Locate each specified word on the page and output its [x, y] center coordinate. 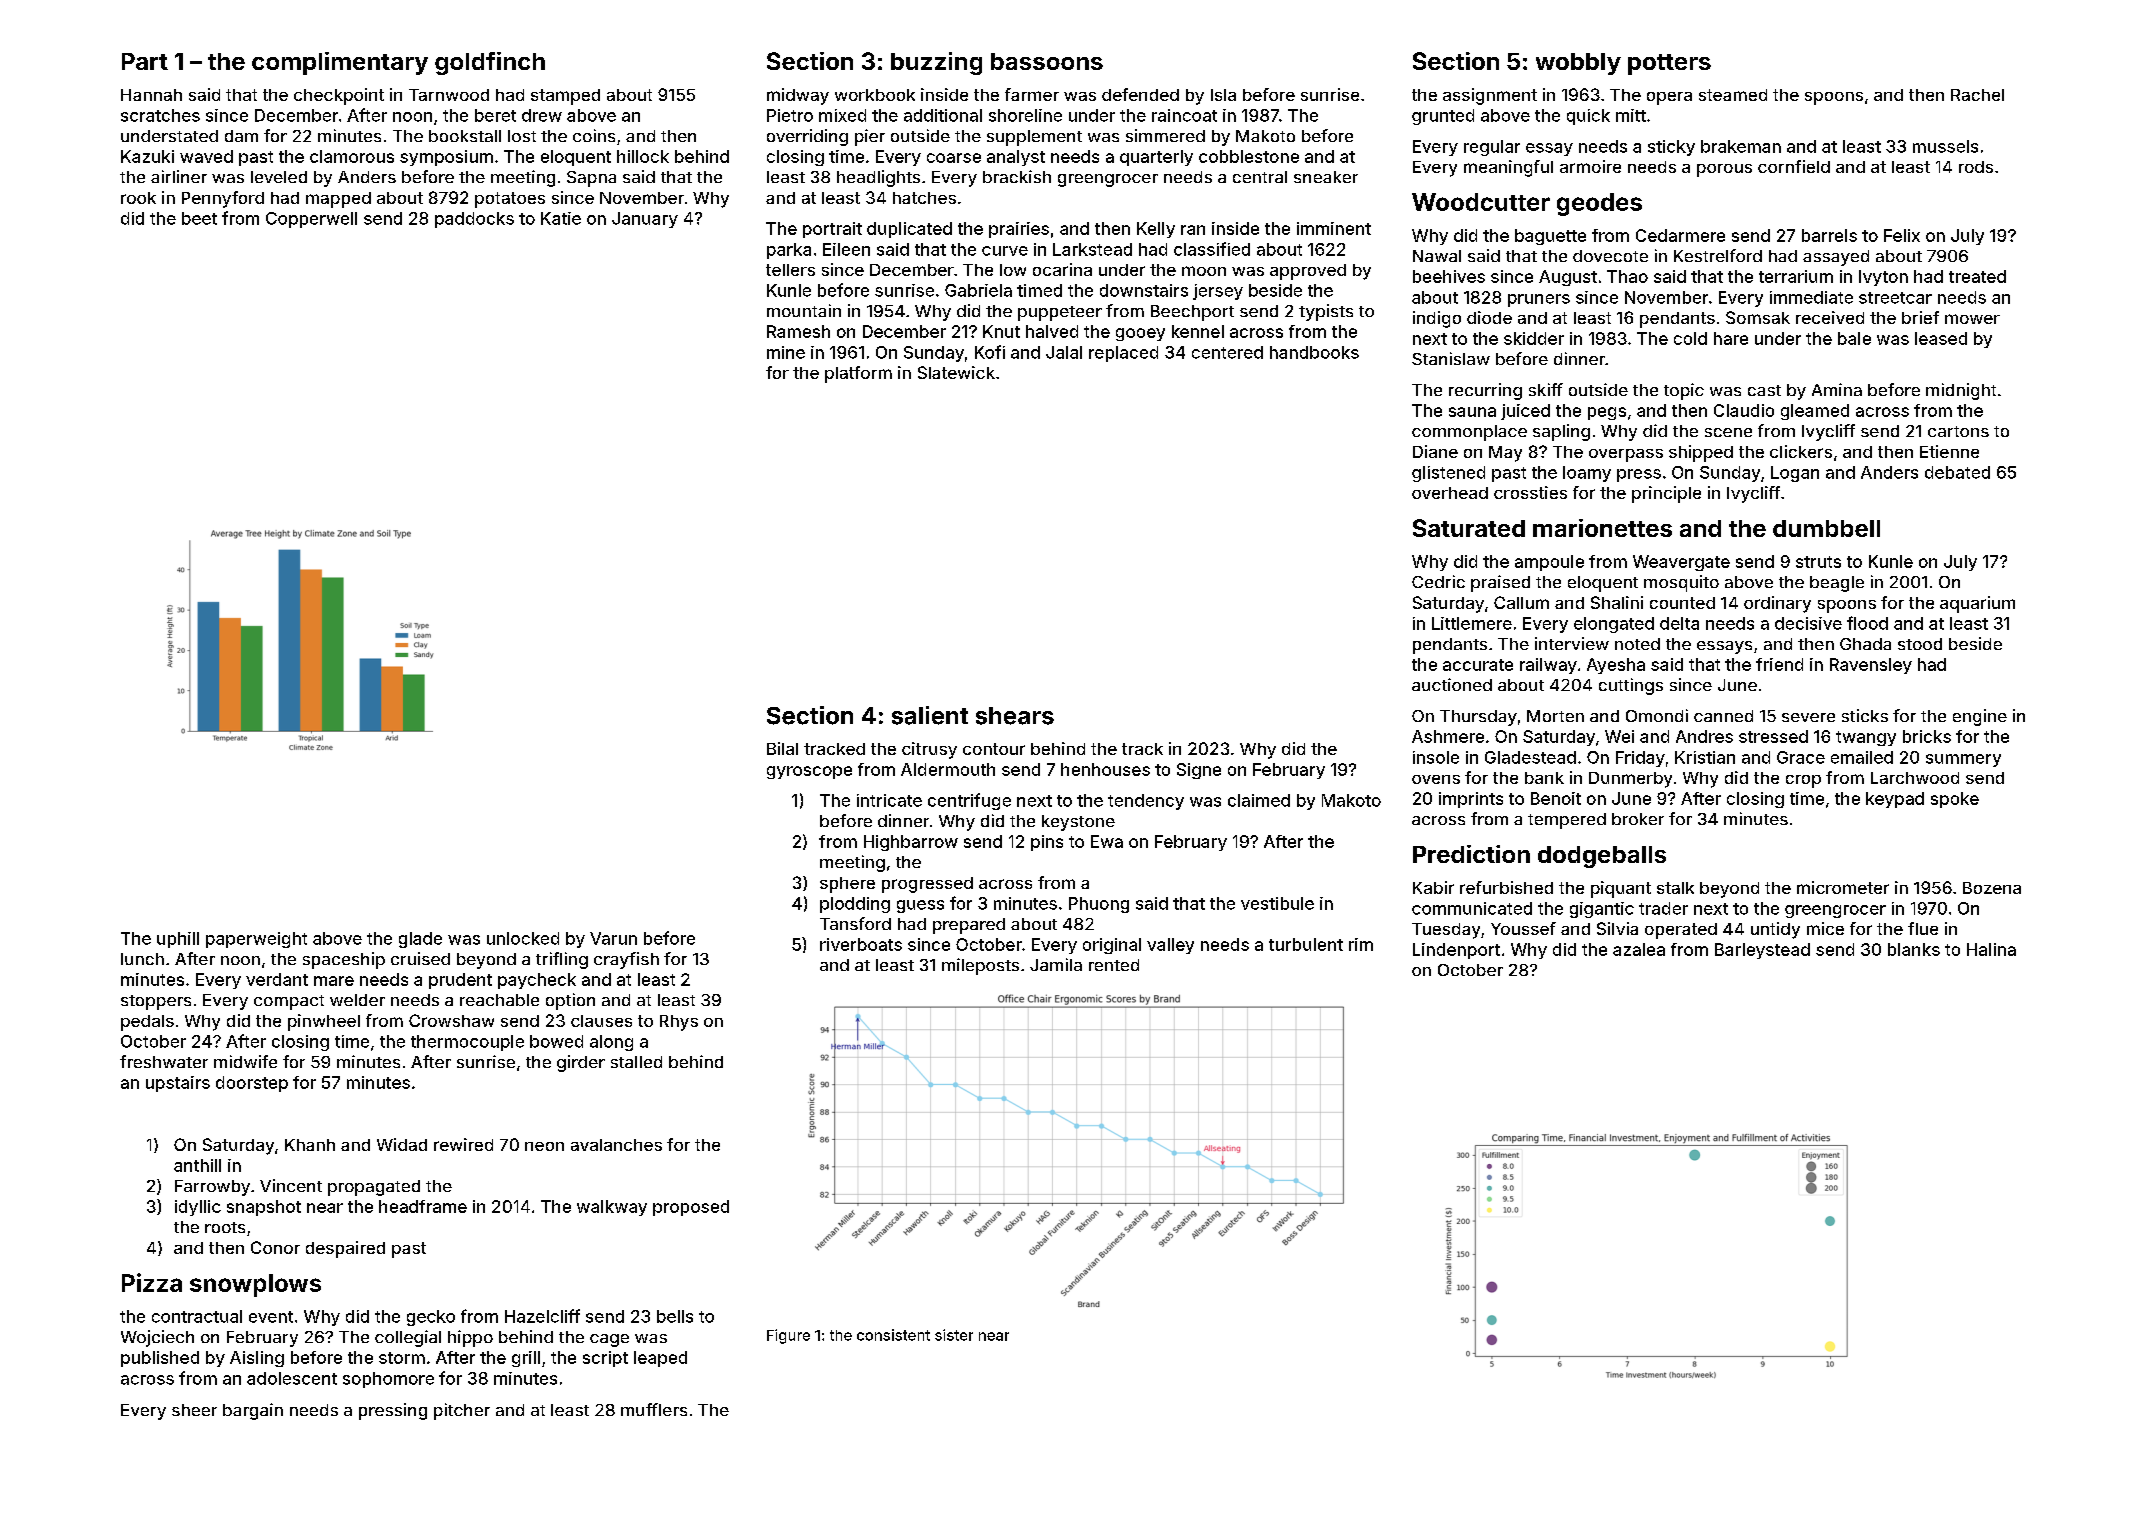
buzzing [936, 63]
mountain [804, 310]
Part [145, 61]
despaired [345, 1249]
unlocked [523, 938]
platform [858, 374]
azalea [1639, 949]
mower [1972, 319]
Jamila [1056, 964]
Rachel [1977, 95]
